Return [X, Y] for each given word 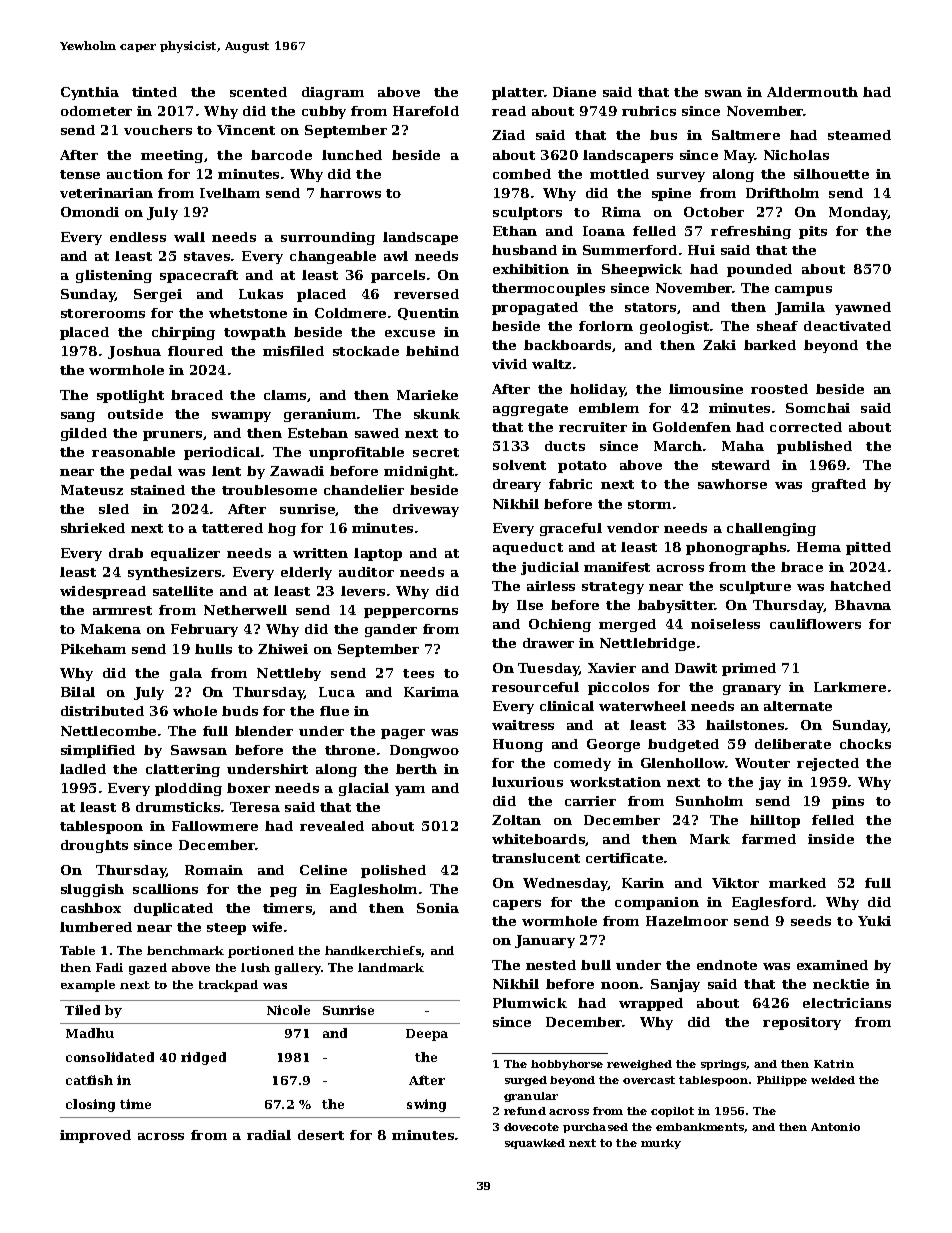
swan [723, 93]
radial [269, 1135]
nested [551, 965]
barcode [281, 155]
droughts [94, 846]
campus [803, 291]
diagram [333, 93]
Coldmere [350, 313]
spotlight [130, 396]
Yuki [874, 921]
